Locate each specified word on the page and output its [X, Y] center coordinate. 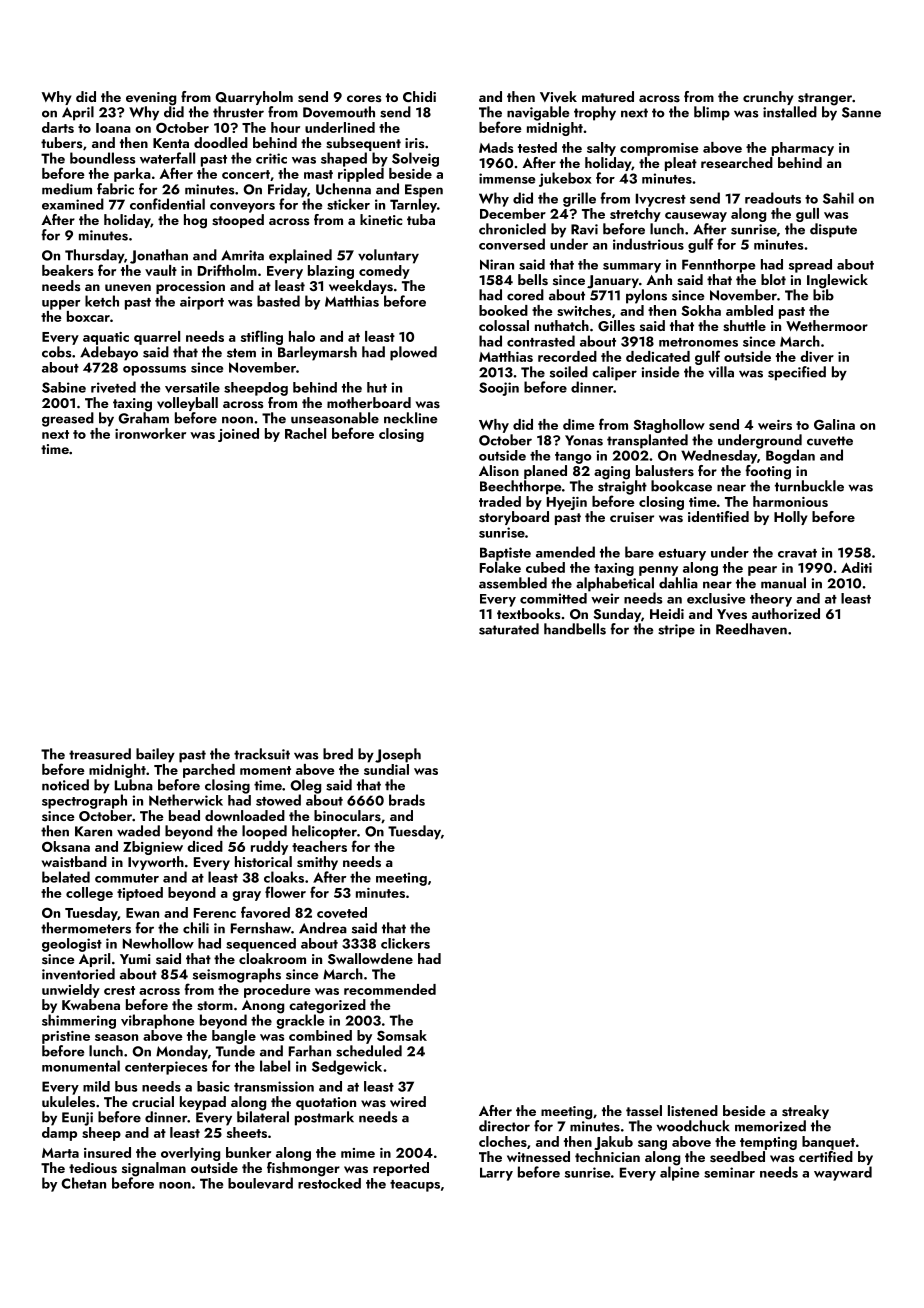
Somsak [402, 1035]
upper [61, 305]
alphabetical [615, 584]
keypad [203, 1103]
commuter [127, 878]
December [513, 213]
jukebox [565, 179]
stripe [676, 631]
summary [632, 268]
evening [151, 99]
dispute [833, 230]
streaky [805, 1112]
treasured [100, 754]
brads [407, 800]
